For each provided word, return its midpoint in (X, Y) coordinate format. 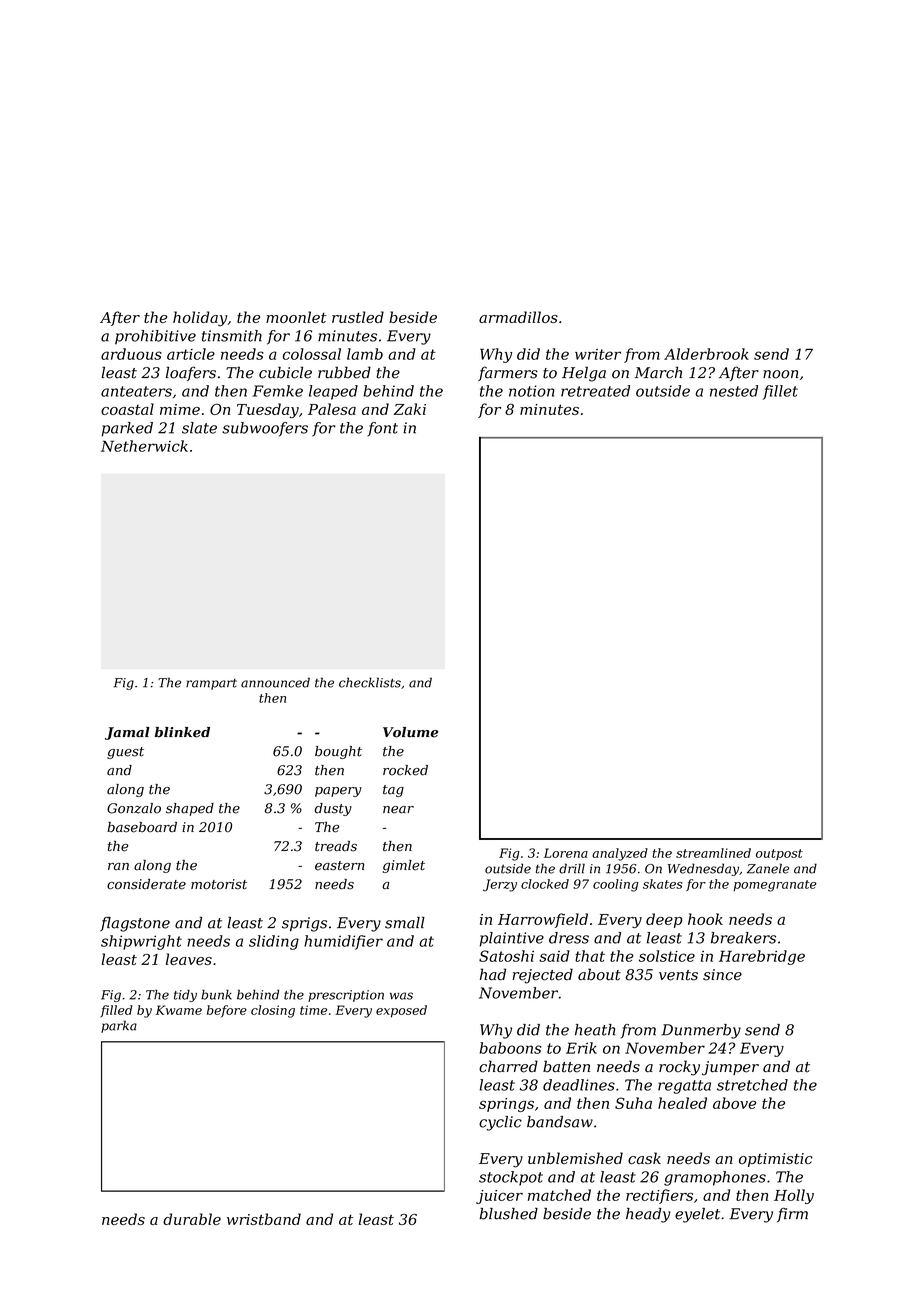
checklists (370, 682)
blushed (508, 1214)
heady (648, 1215)
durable (192, 1219)
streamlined (713, 853)
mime (180, 409)
